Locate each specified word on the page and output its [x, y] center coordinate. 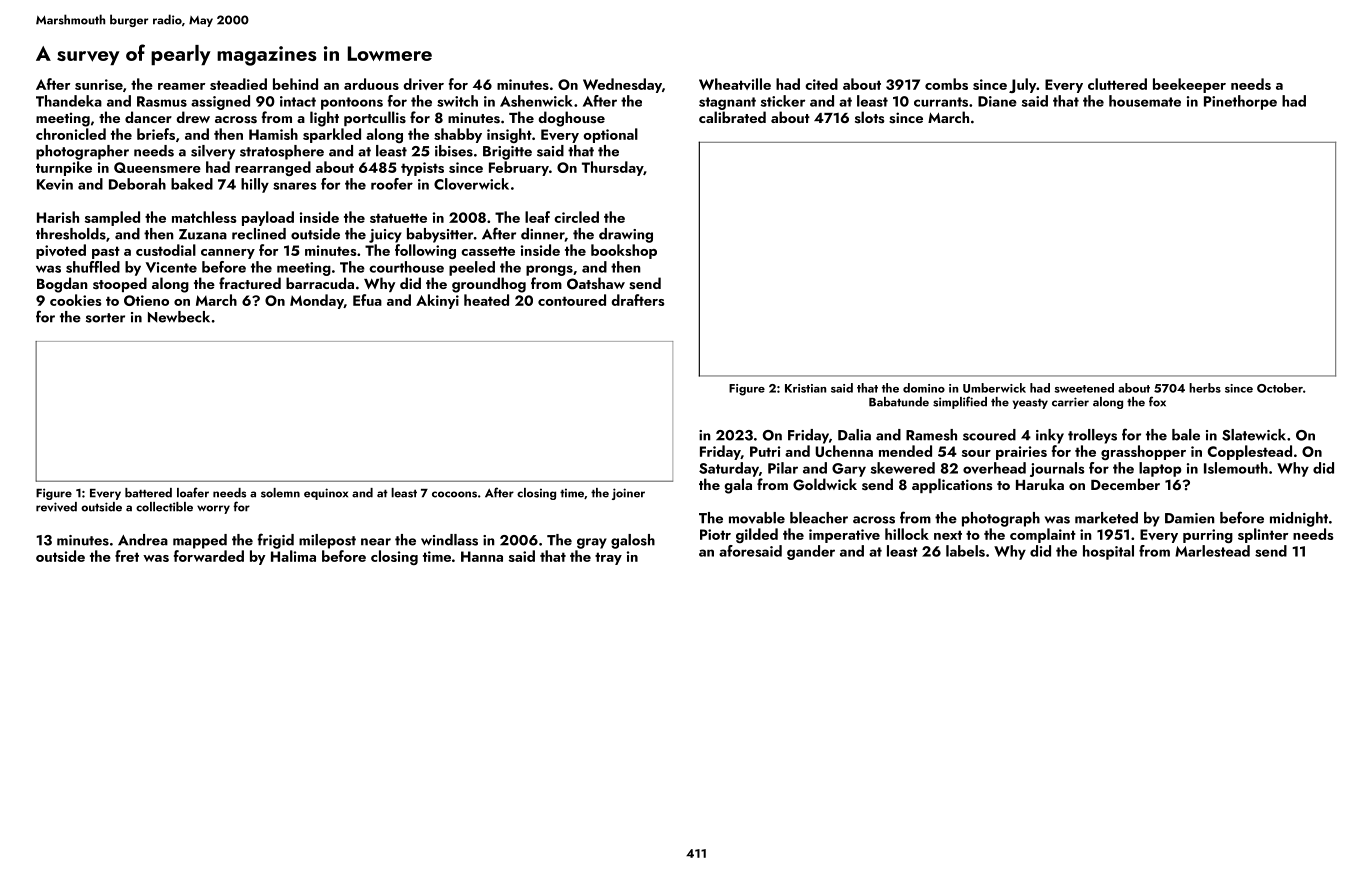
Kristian [805, 388]
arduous [371, 84]
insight [509, 135]
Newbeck [179, 317]
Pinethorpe [1240, 102]
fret [127, 556]
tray [608, 558]
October [1280, 388]
